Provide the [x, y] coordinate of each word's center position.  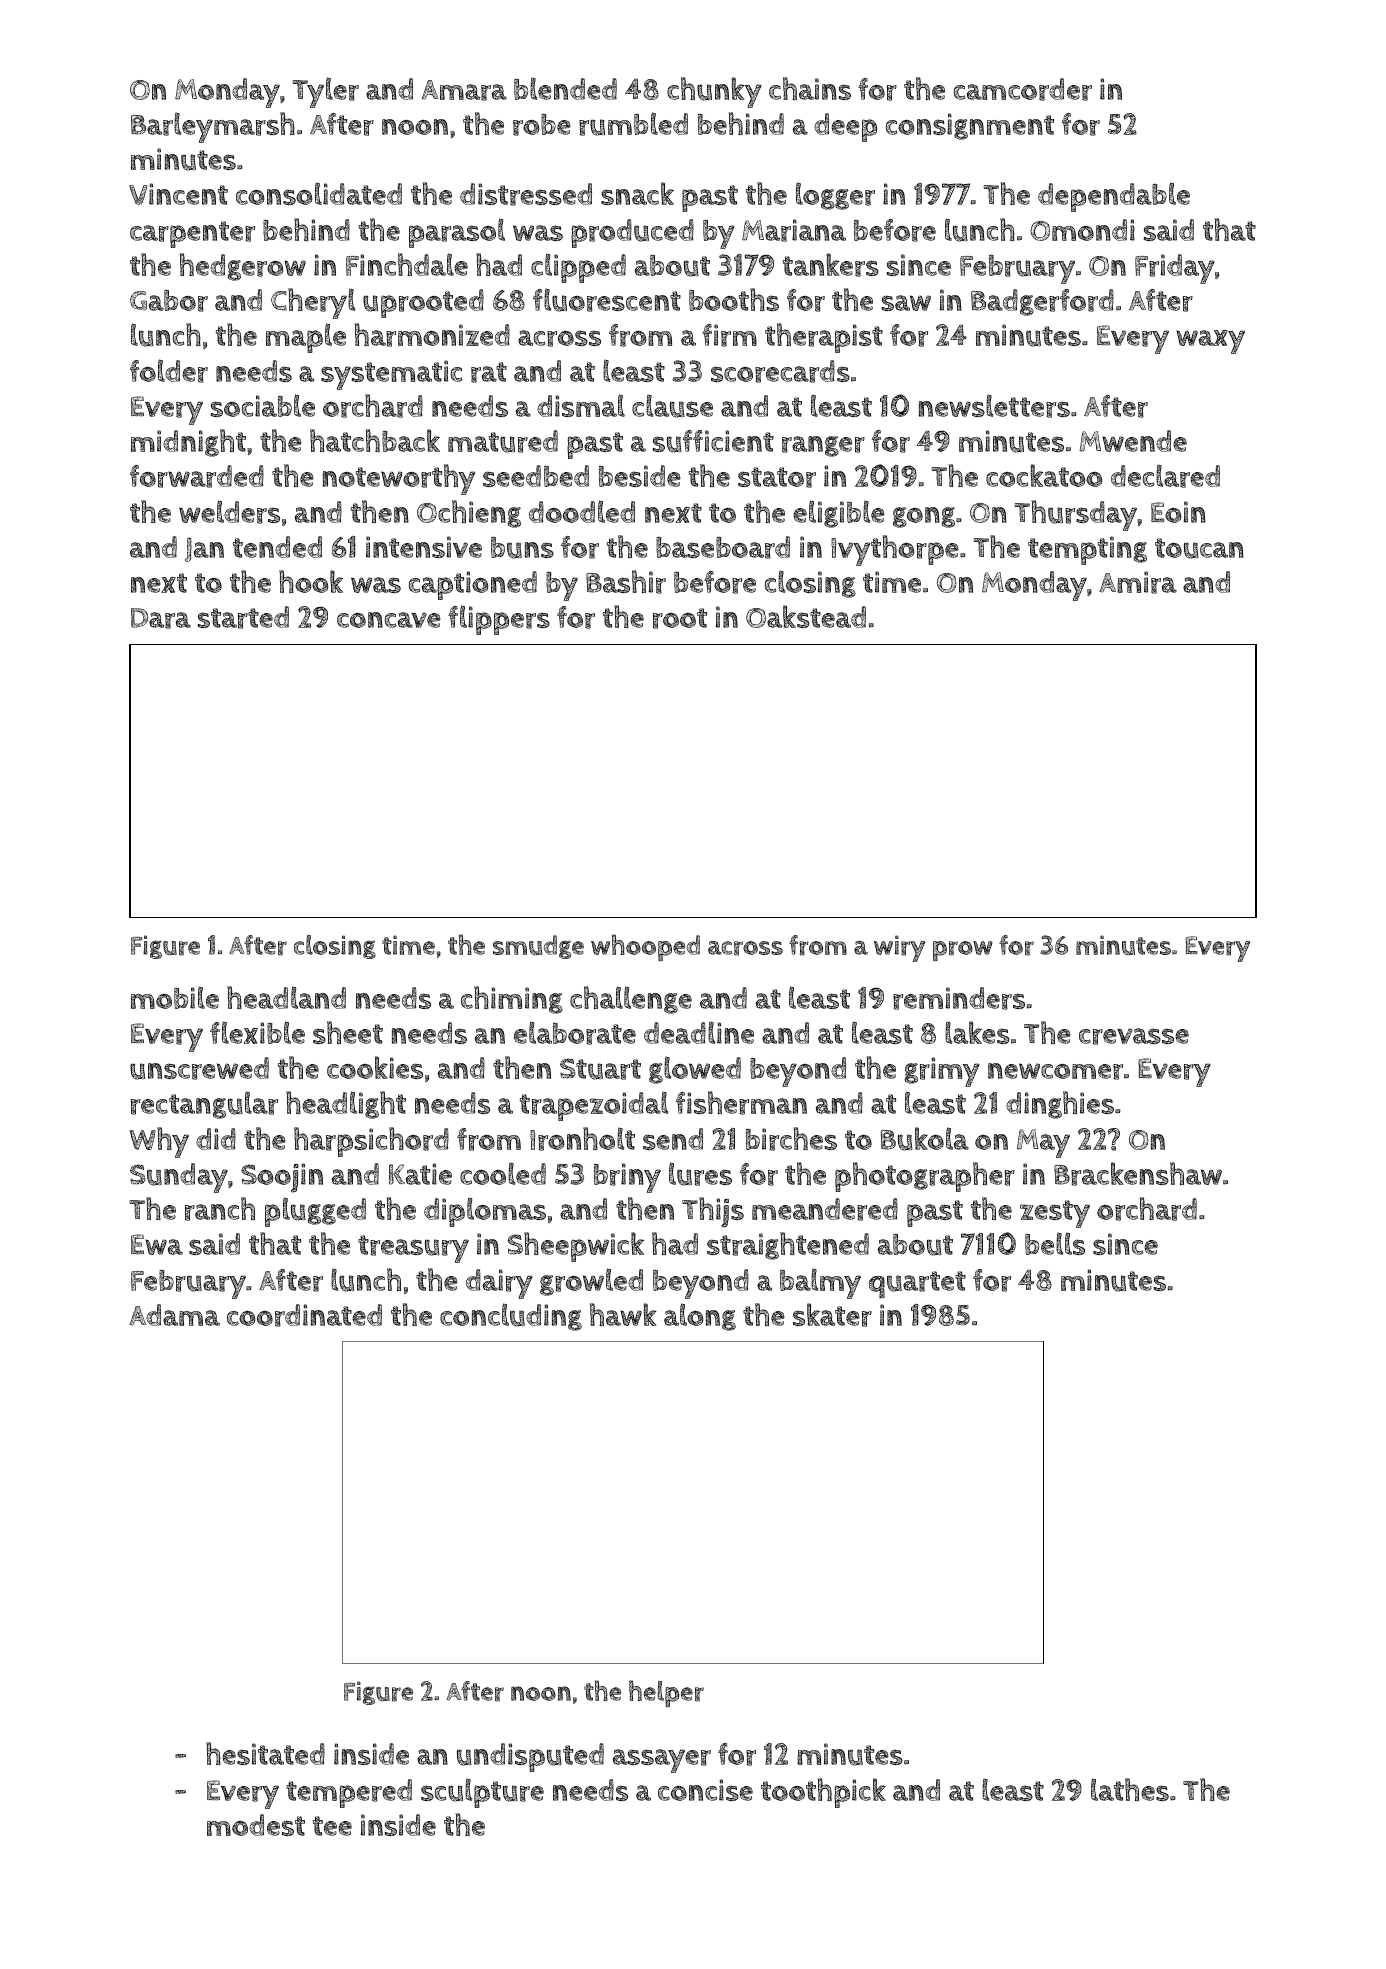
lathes [1130, 1789]
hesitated [265, 1753]
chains [810, 88]
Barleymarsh [213, 127]
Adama [174, 1315]
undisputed [530, 1757]
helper [666, 1693]
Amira [1138, 582]
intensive [424, 547]
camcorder [1023, 89]
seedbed [536, 476]
